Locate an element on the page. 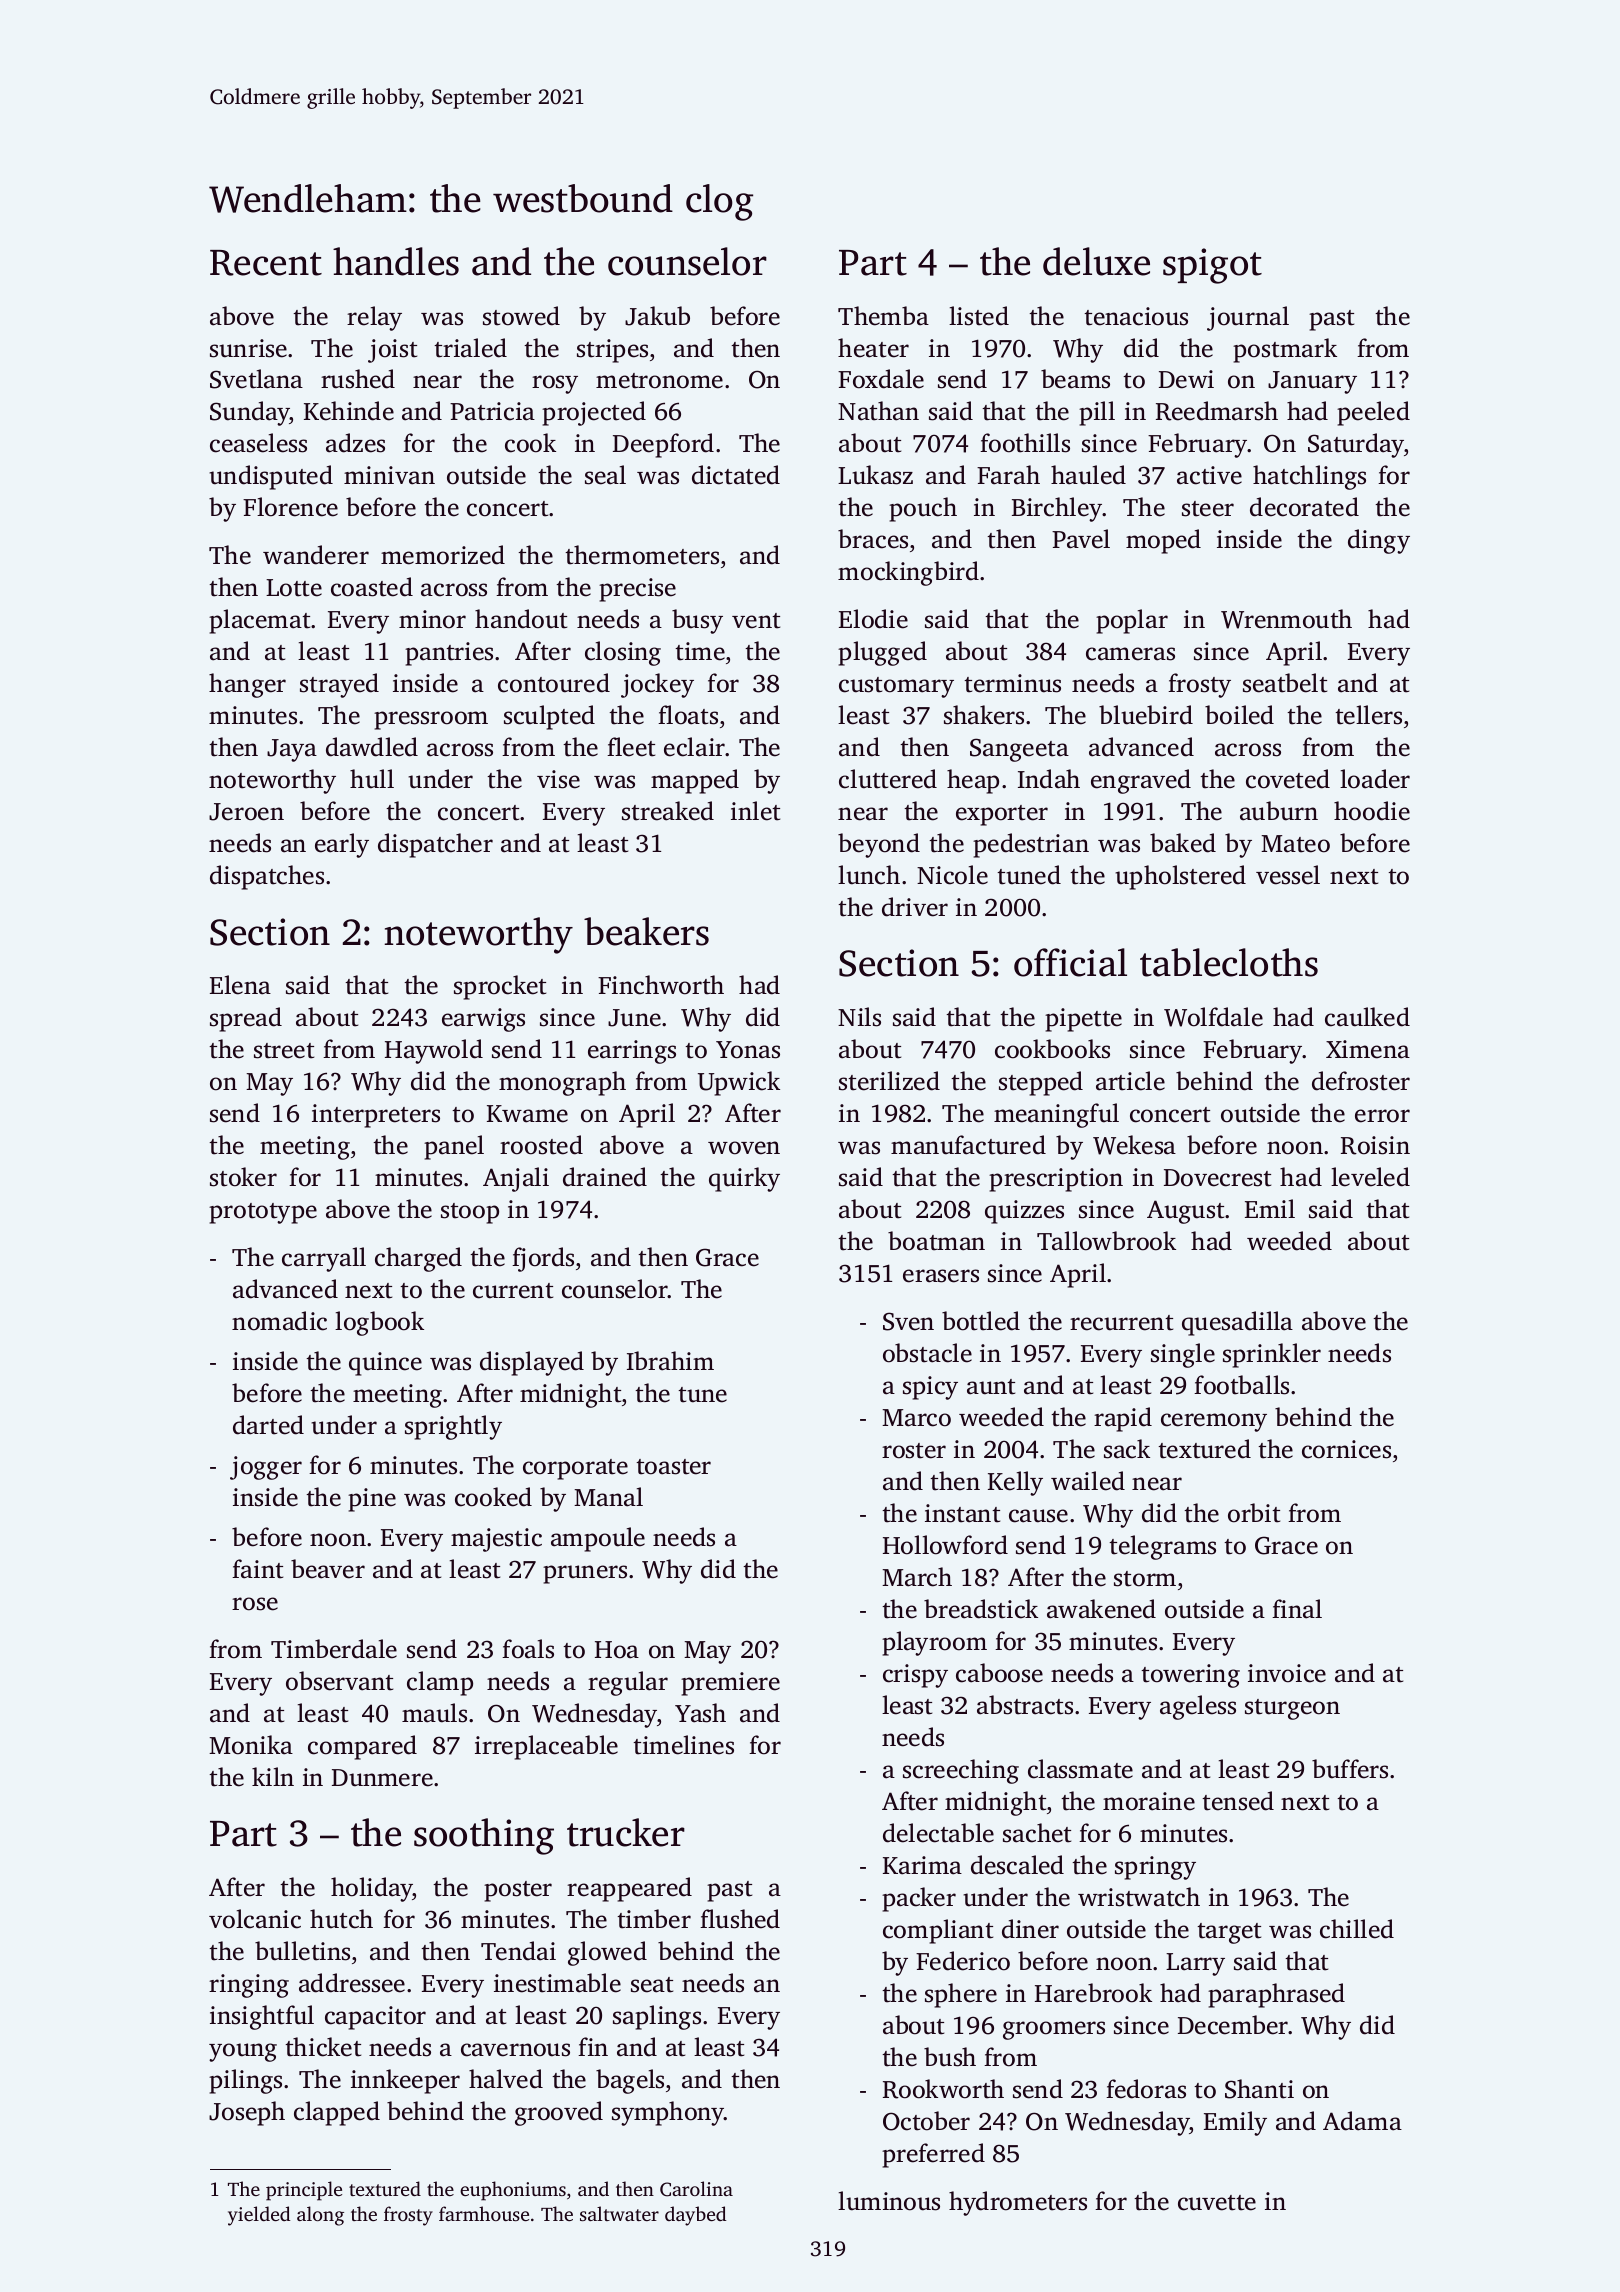 The image size is (1620, 2292). nomadic is located at coordinates (279, 1321).
